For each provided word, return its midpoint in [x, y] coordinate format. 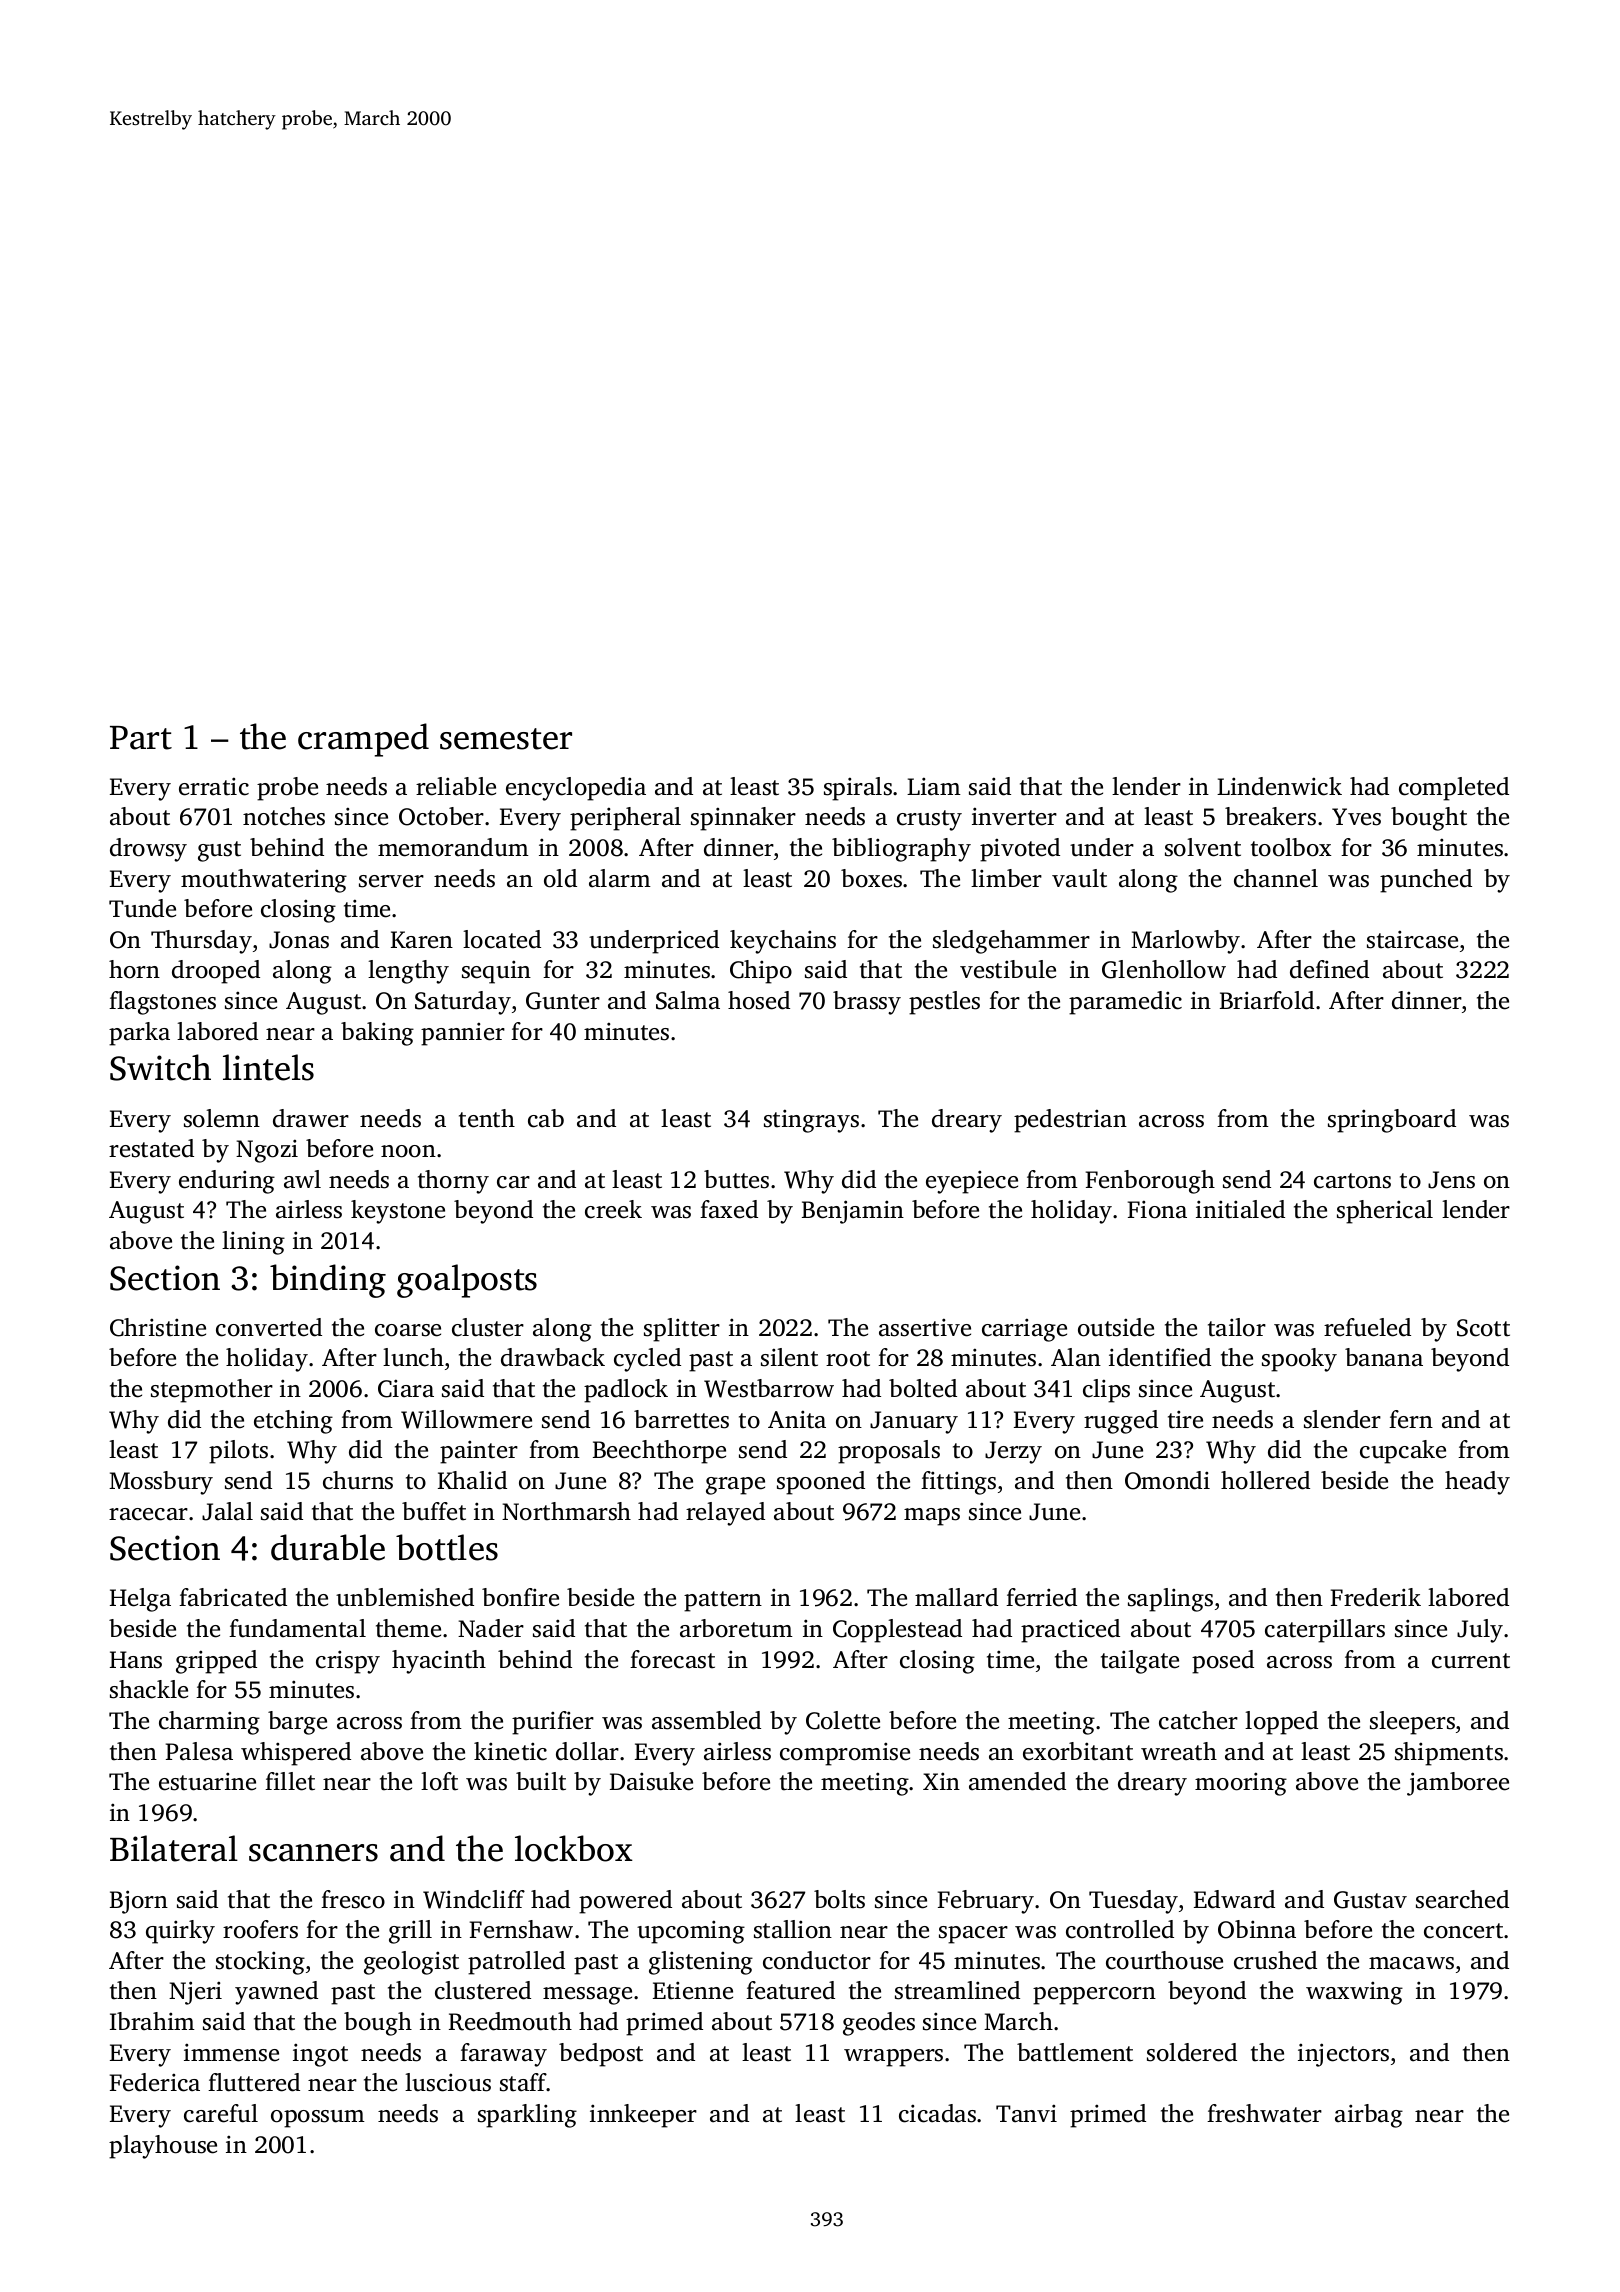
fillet [290, 1781]
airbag [1369, 2116]
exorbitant [1078, 1751]
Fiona [1157, 1209]
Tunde [142, 908]
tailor [1237, 1327]
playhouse [163, 2147]
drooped [216, 972]
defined [1329, 969]
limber [1006, 878]
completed [1454, 789]
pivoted [1020, 850]
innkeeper [643, 2116]
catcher [1198, 1720]
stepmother [212, 1391]
